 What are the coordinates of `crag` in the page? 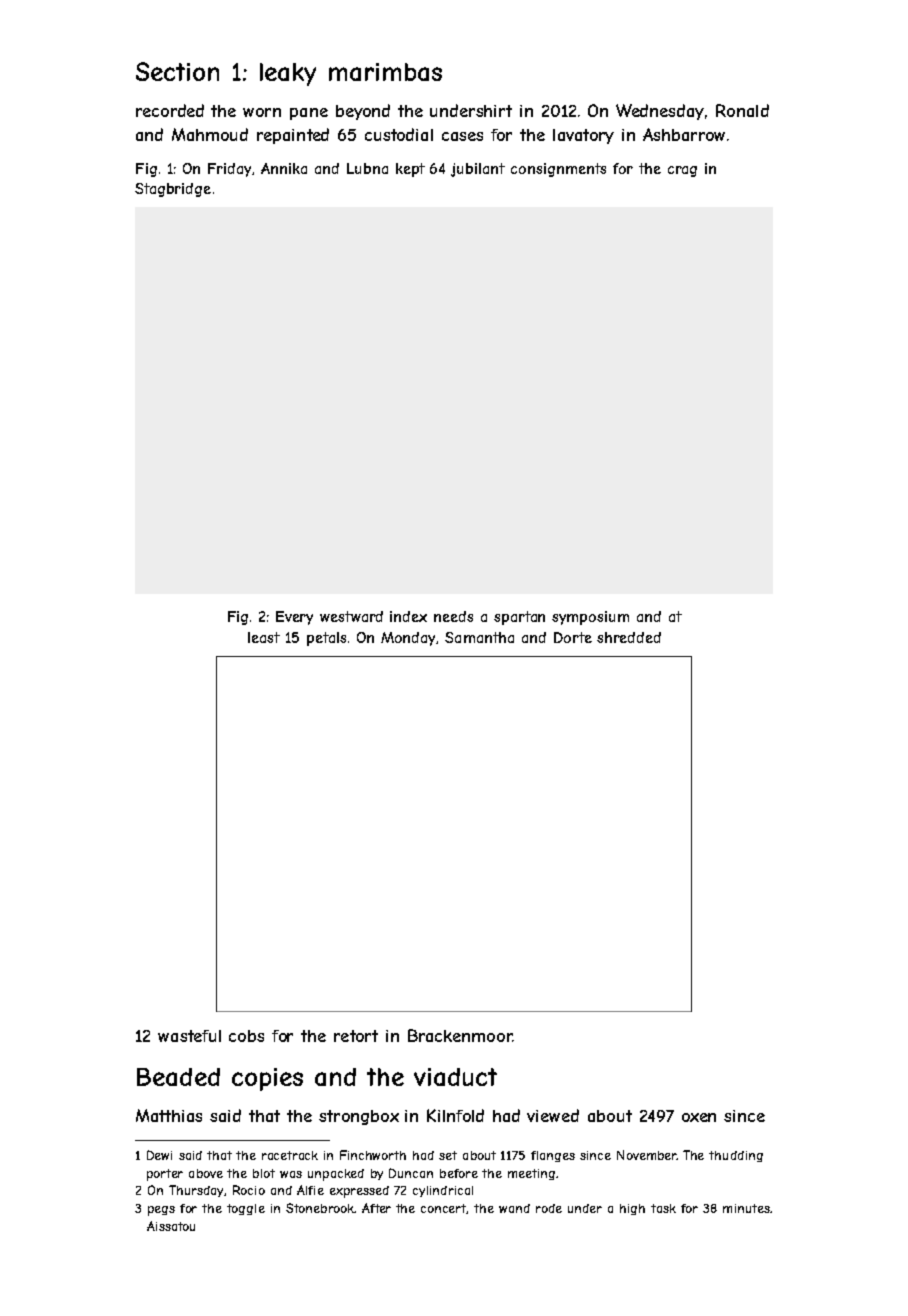 It's located at (682, 171).
